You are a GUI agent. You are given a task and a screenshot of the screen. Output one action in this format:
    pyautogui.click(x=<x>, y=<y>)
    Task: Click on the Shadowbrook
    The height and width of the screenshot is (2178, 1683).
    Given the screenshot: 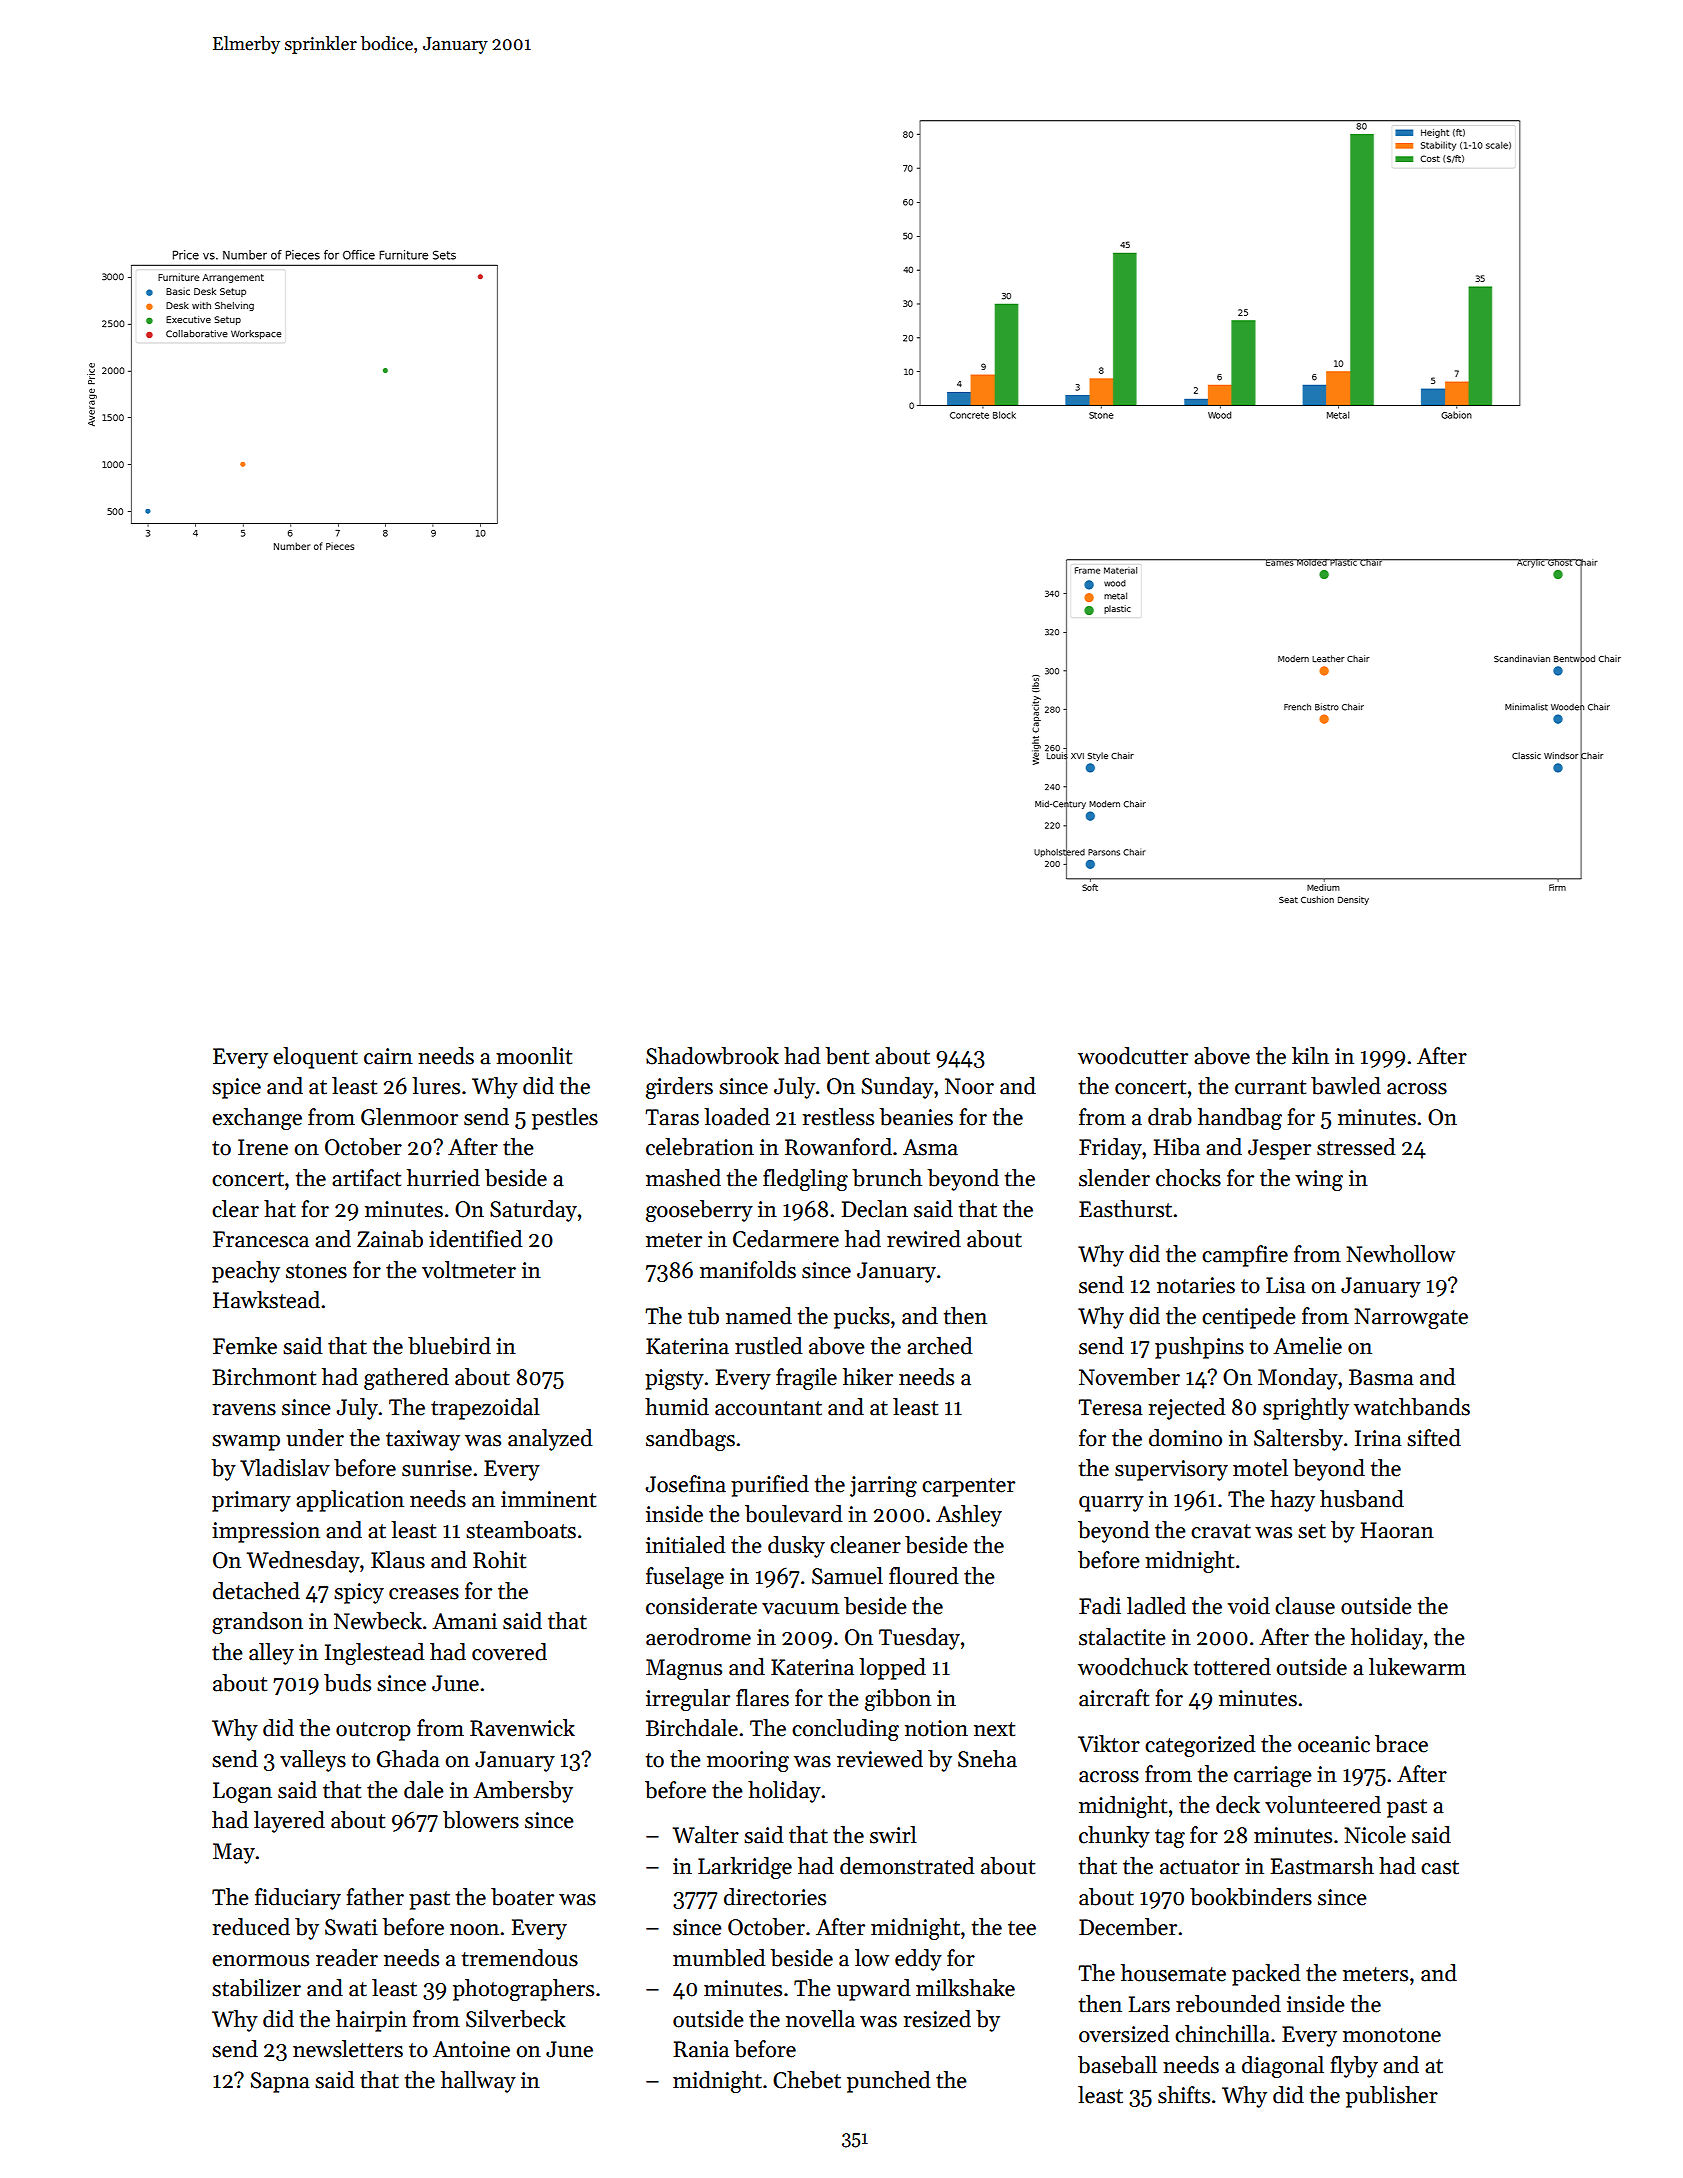 What is the action you would take?
    pyautogui.click(x=712, y=1056)
